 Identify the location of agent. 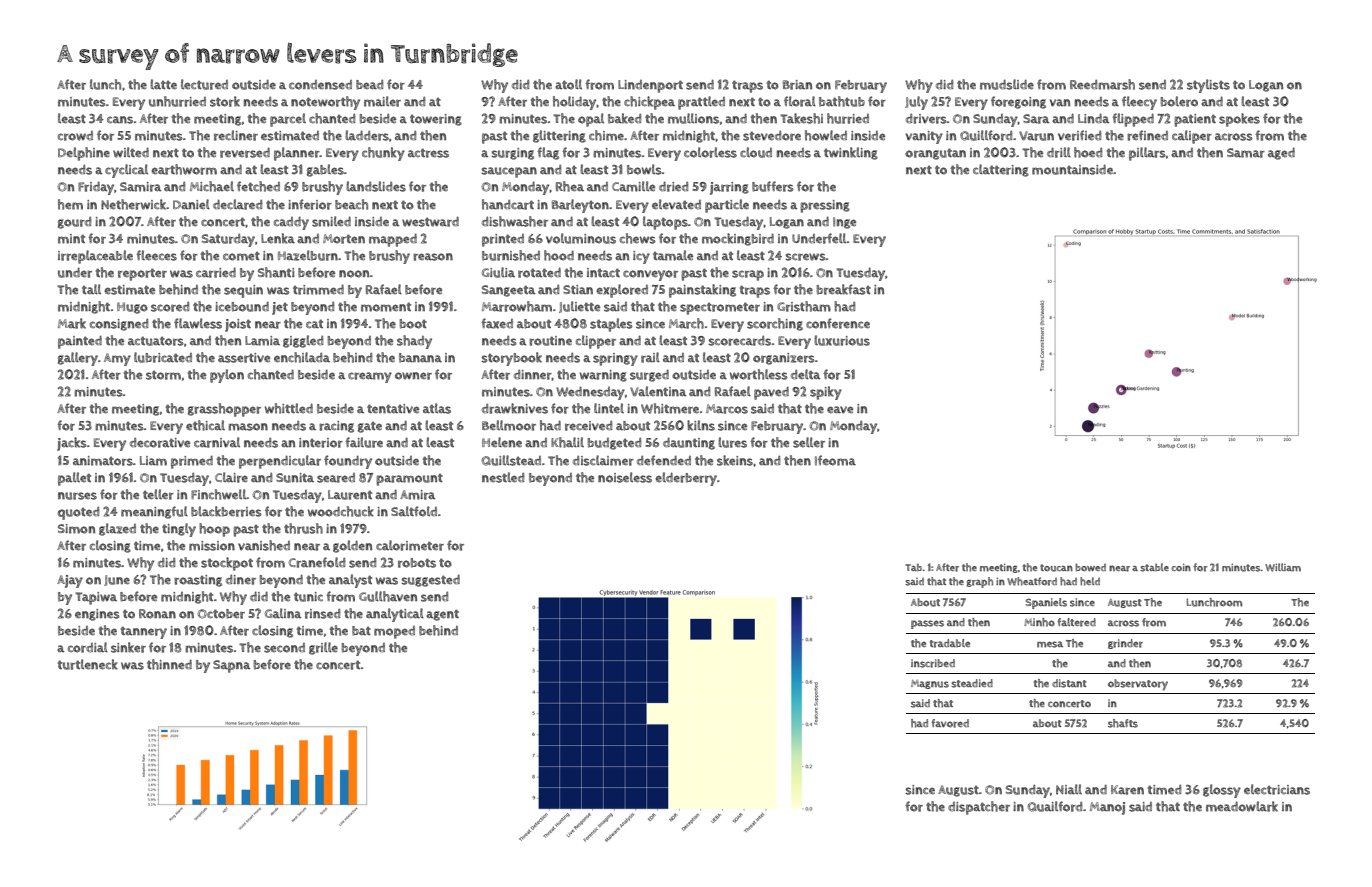
(442, 615).
